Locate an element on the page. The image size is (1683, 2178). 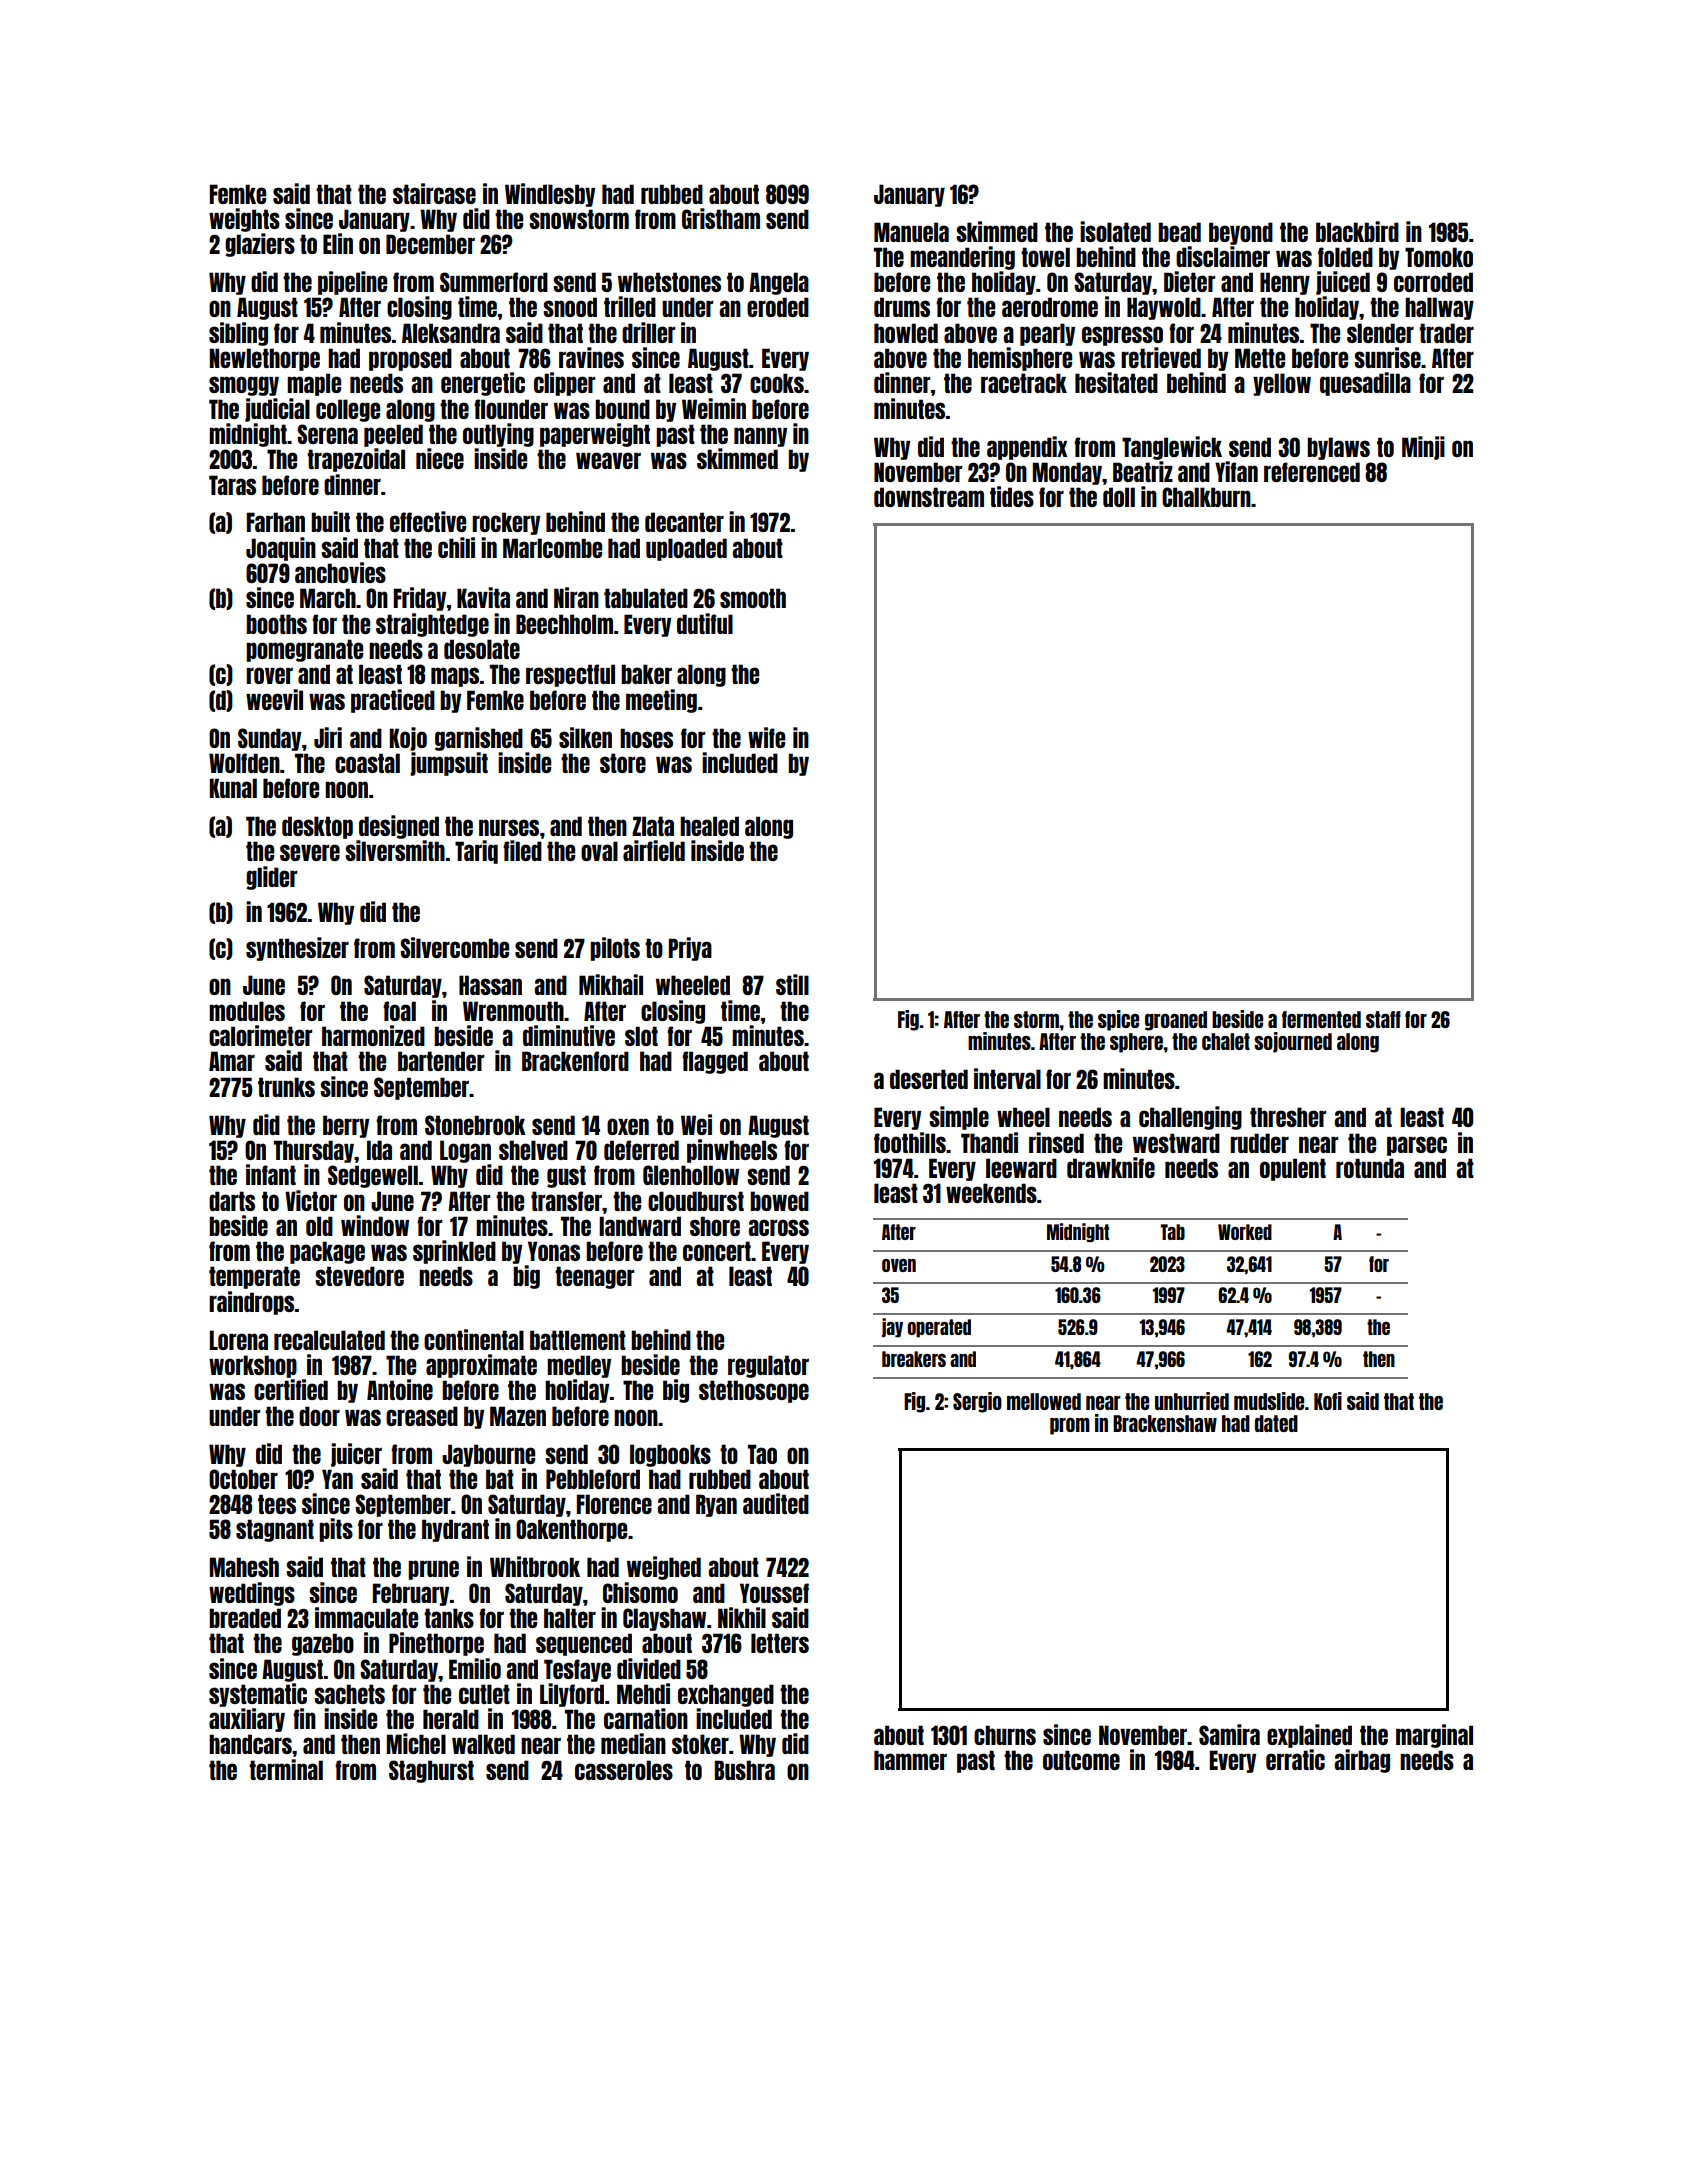
isolated is located at coordinates (1115, 231).
